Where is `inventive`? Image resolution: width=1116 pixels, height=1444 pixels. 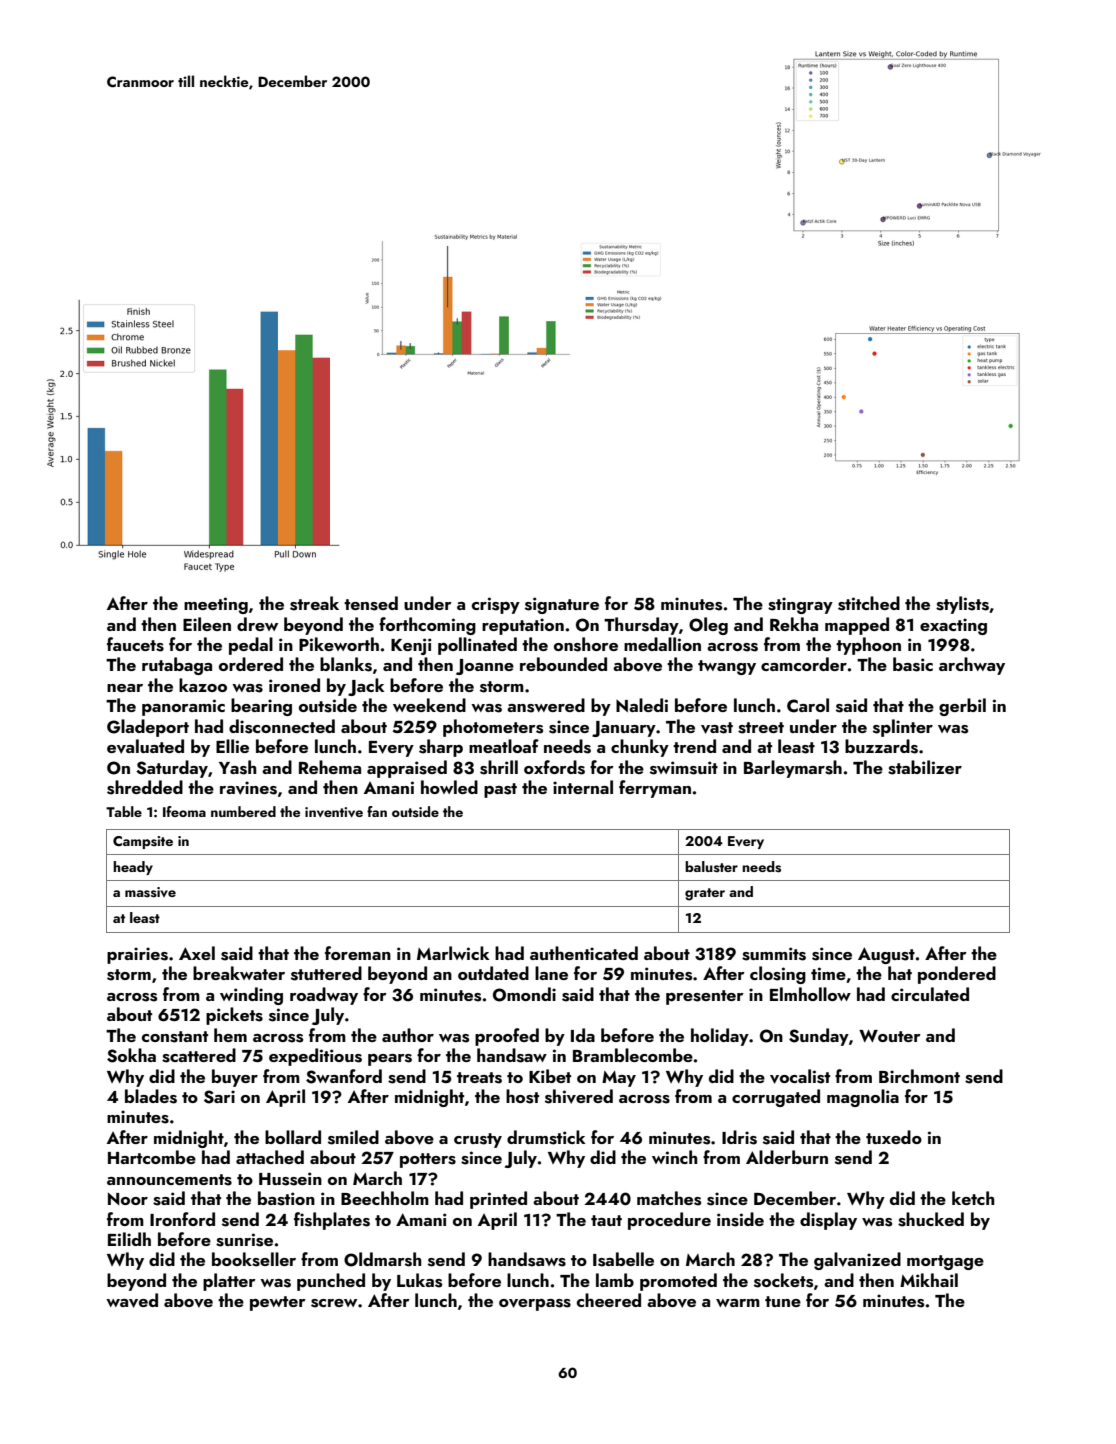
inventive is located at coordinates (334, 812).
